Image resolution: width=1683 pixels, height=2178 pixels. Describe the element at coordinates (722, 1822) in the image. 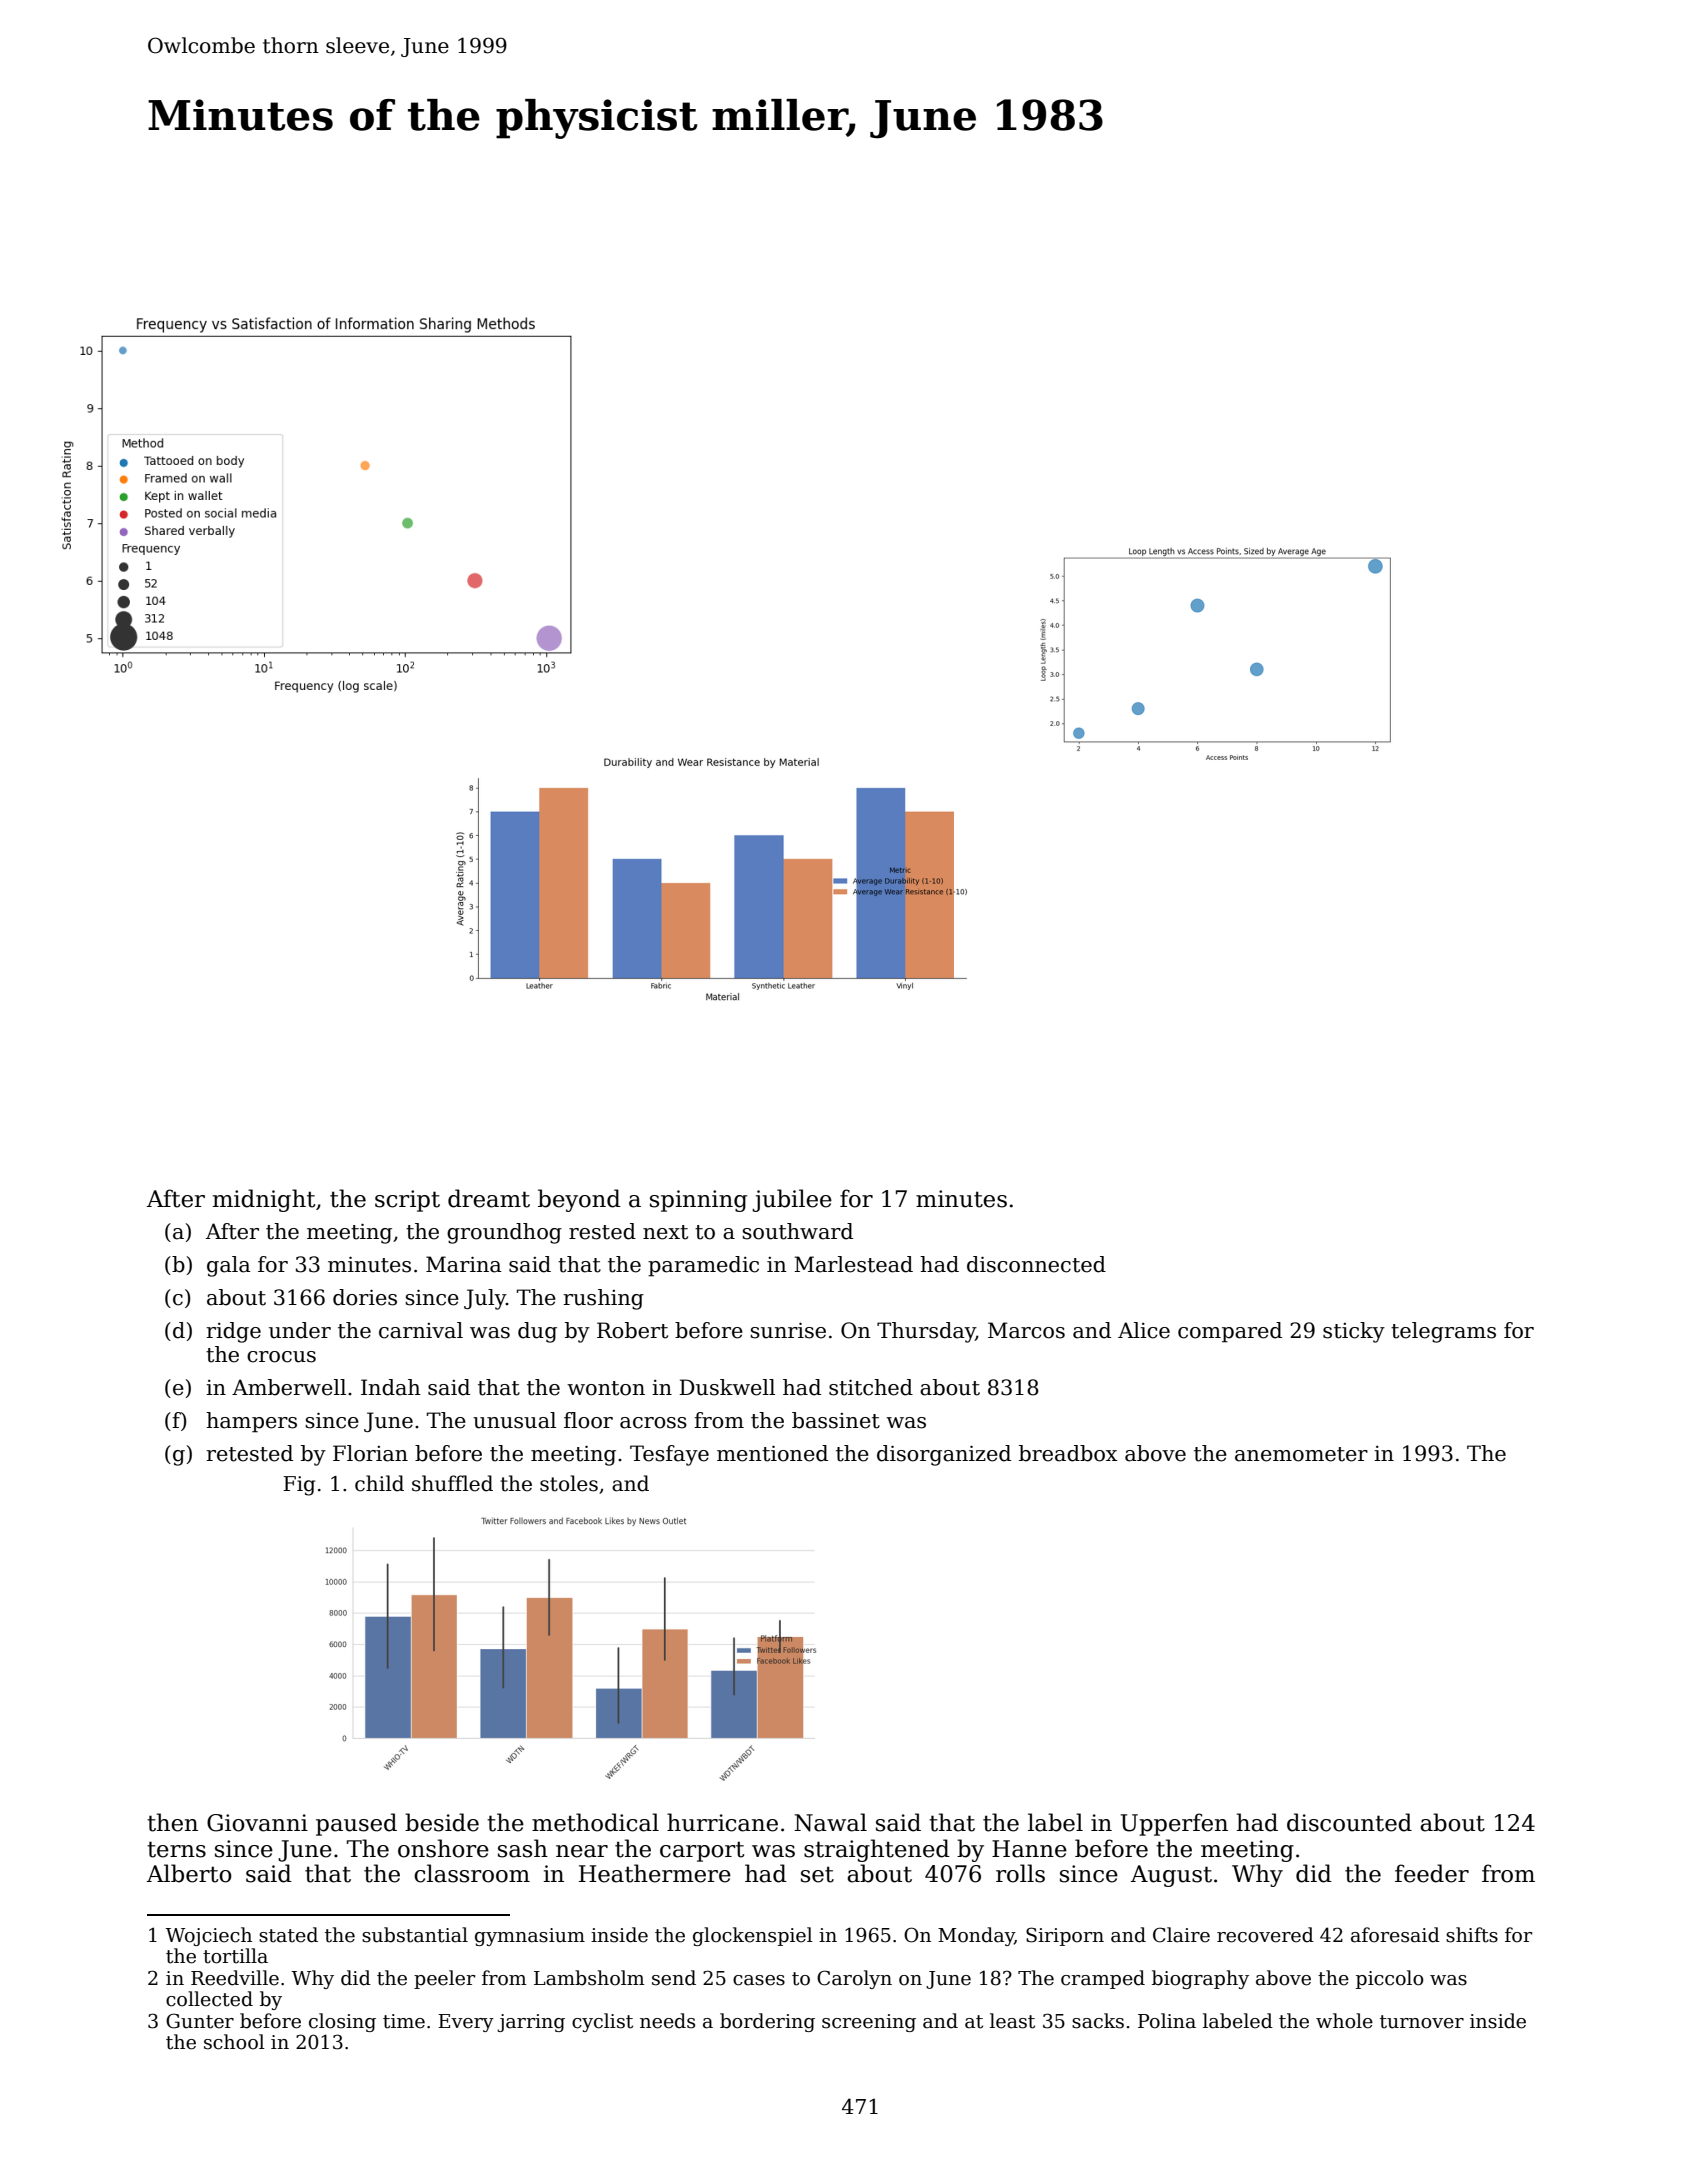

I see `hurricane` at that location.
